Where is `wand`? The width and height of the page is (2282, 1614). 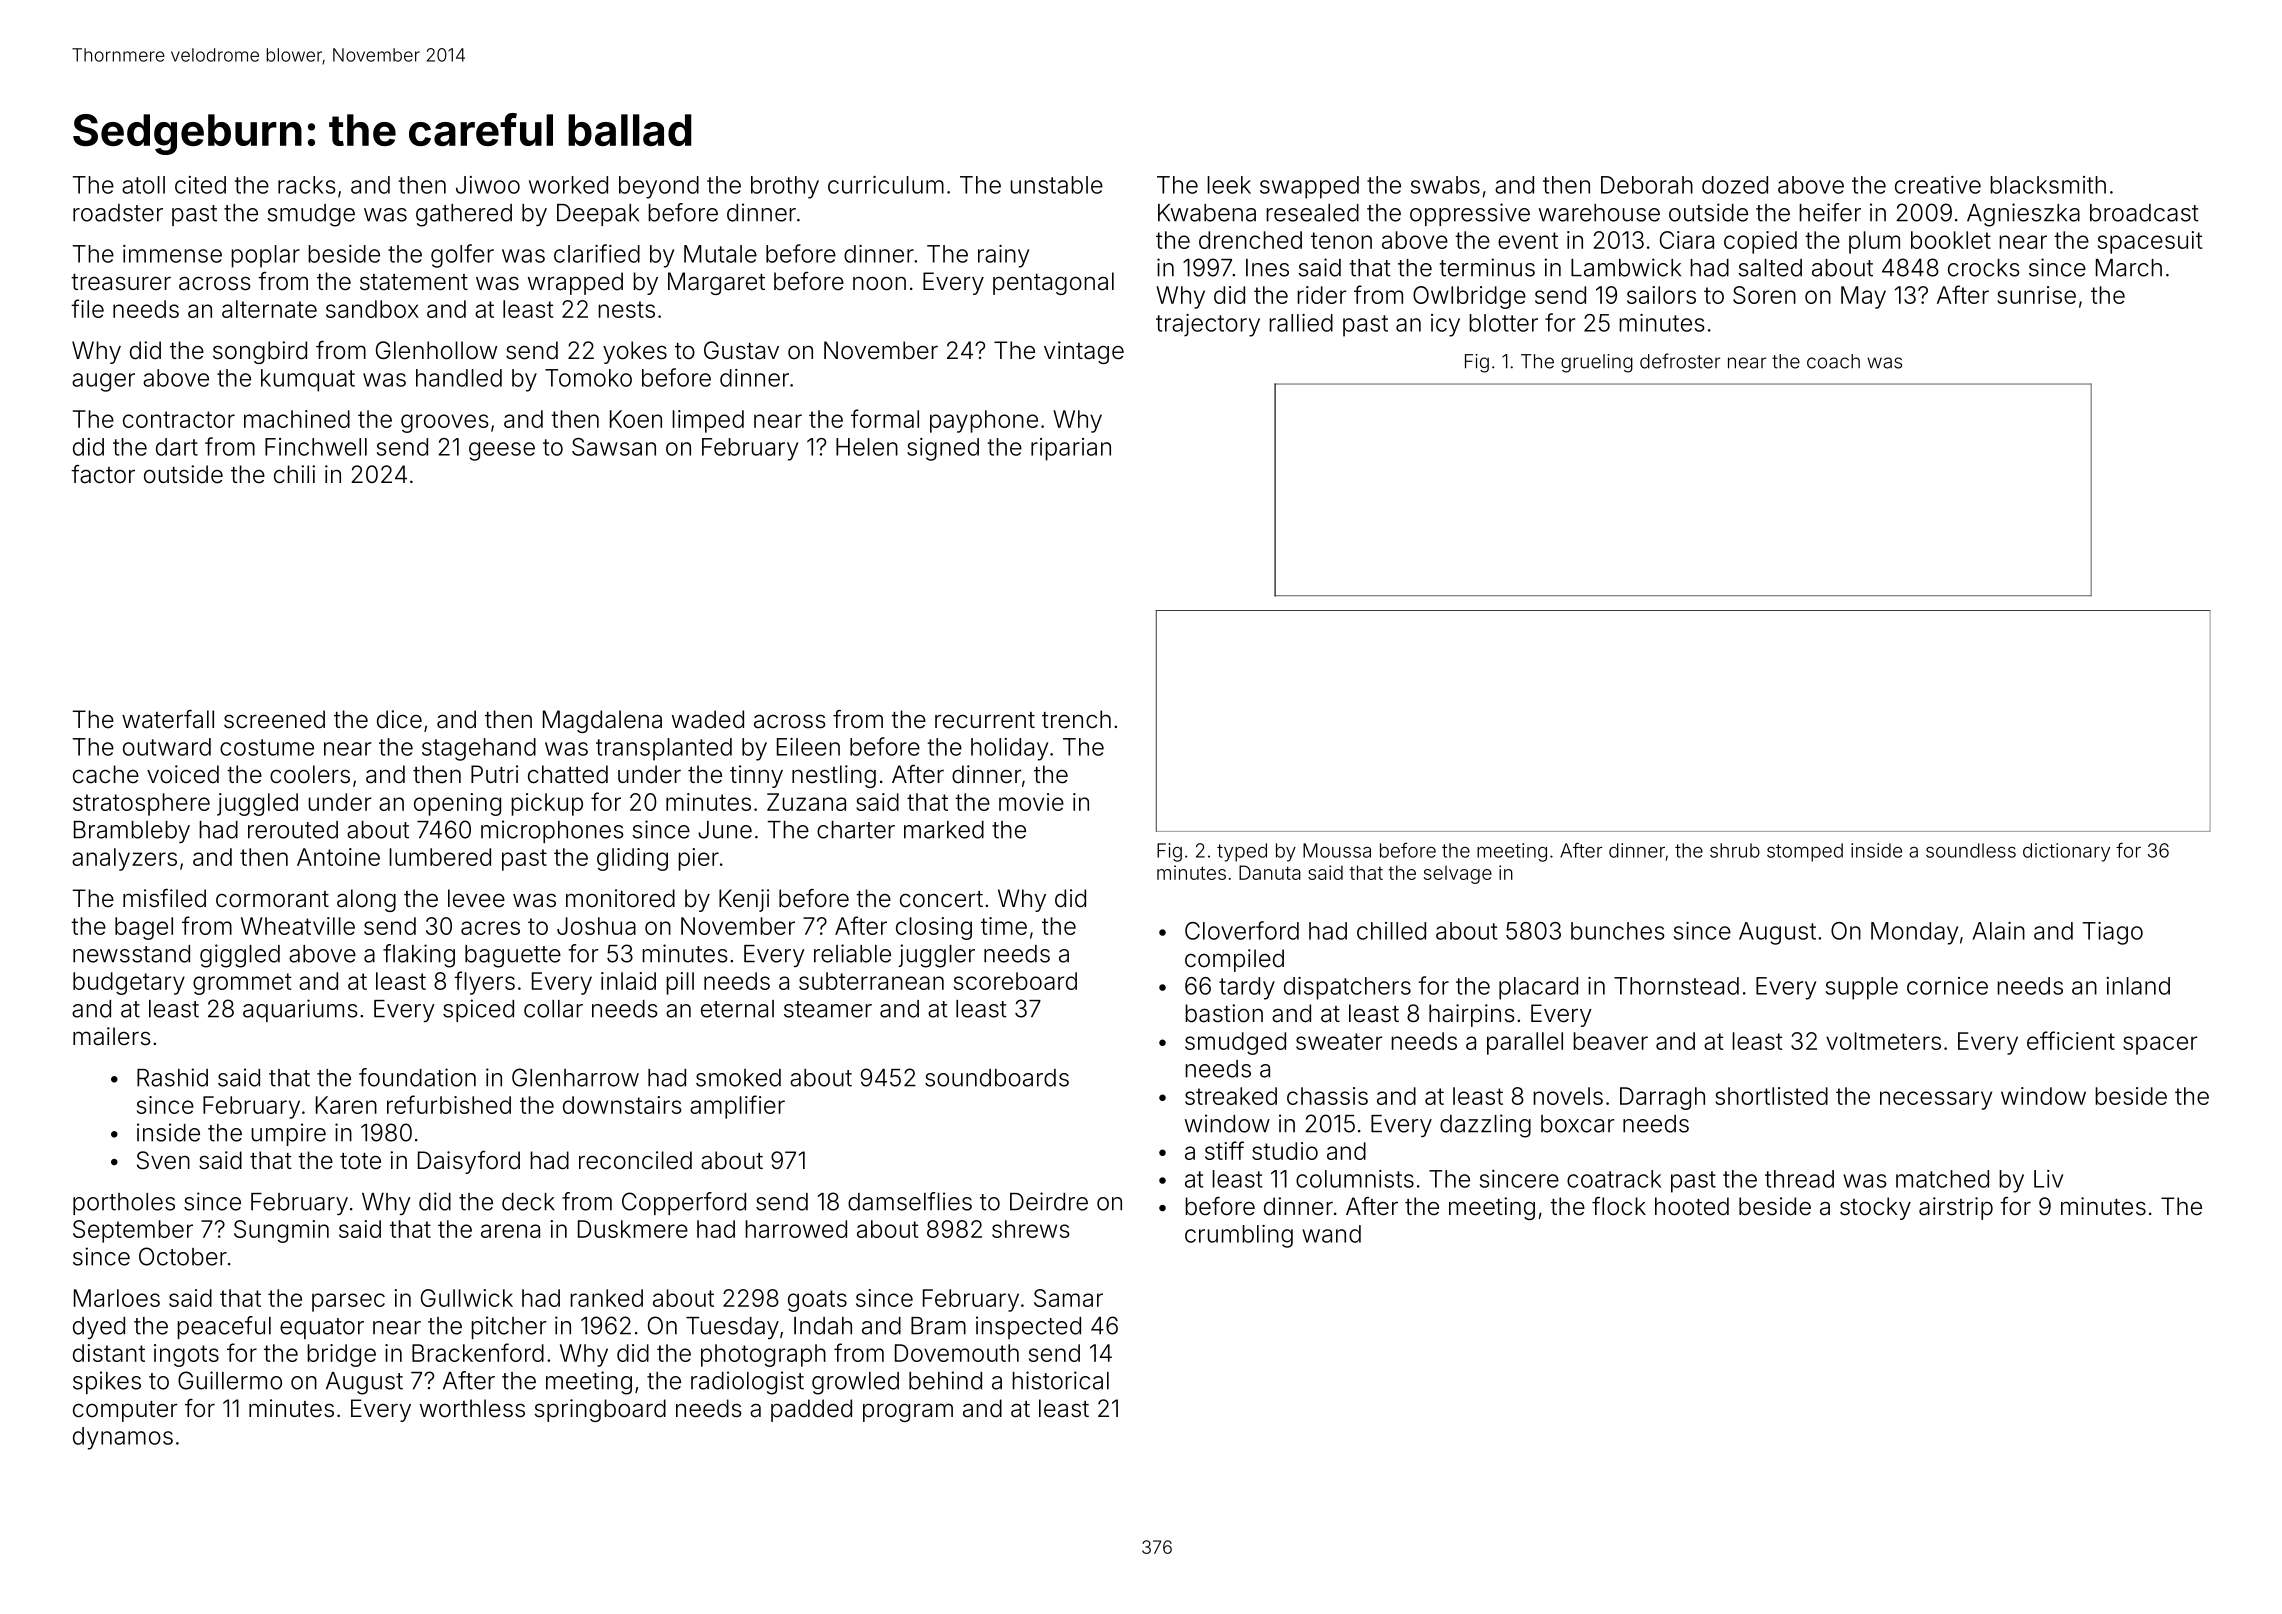 wand is located at coordinates (1331, 1234).
